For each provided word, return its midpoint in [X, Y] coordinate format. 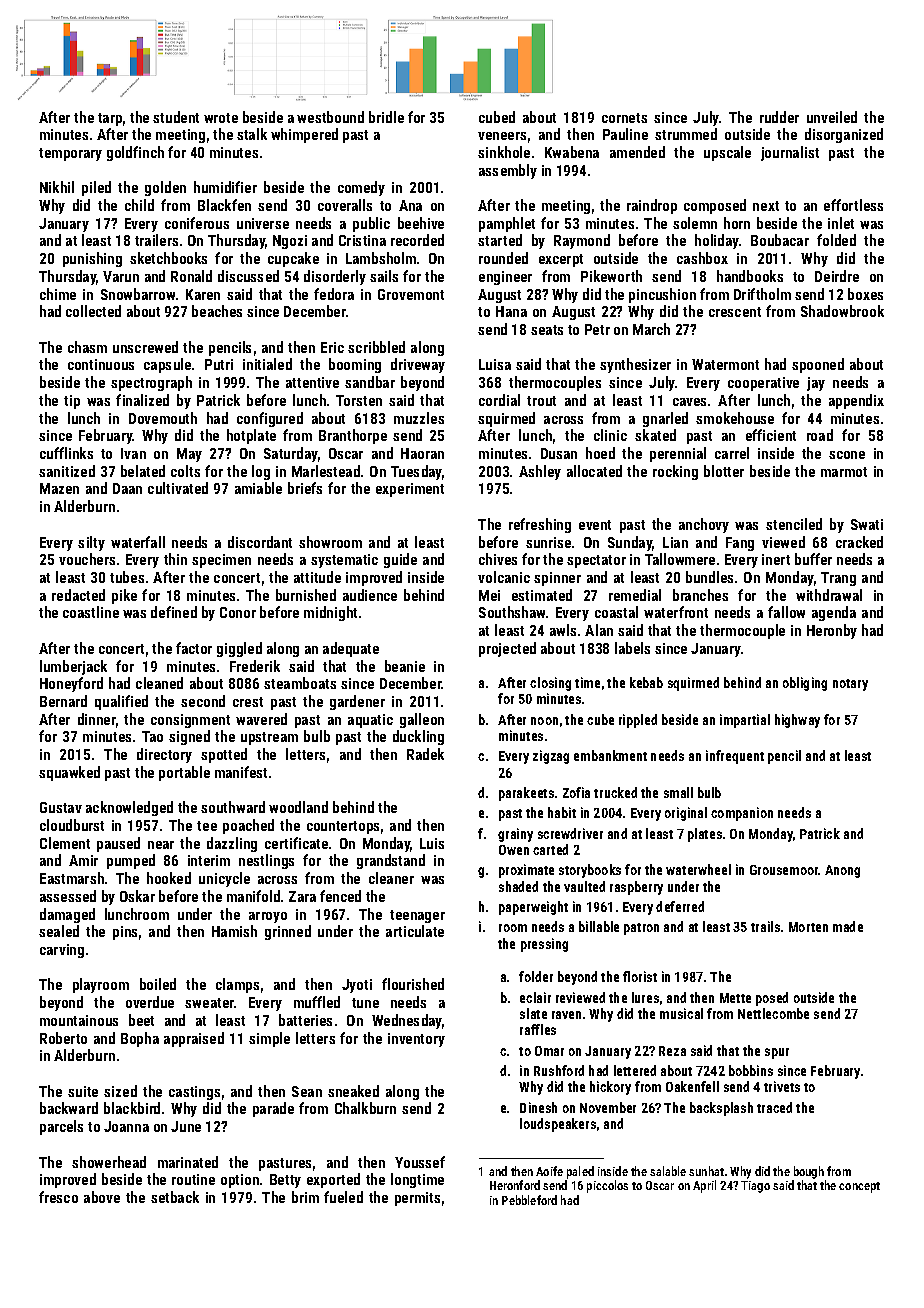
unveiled [832, 117]
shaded [518, 886]
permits [417, 1199]
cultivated [178, 488]
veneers [502, 136]
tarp [110, 119]
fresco [58, 1197]
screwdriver [570, 833]
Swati [867, 524]
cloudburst [72, 825]
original [686, 814]
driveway [418, 365]
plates [705, 835]
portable [184, 773]
